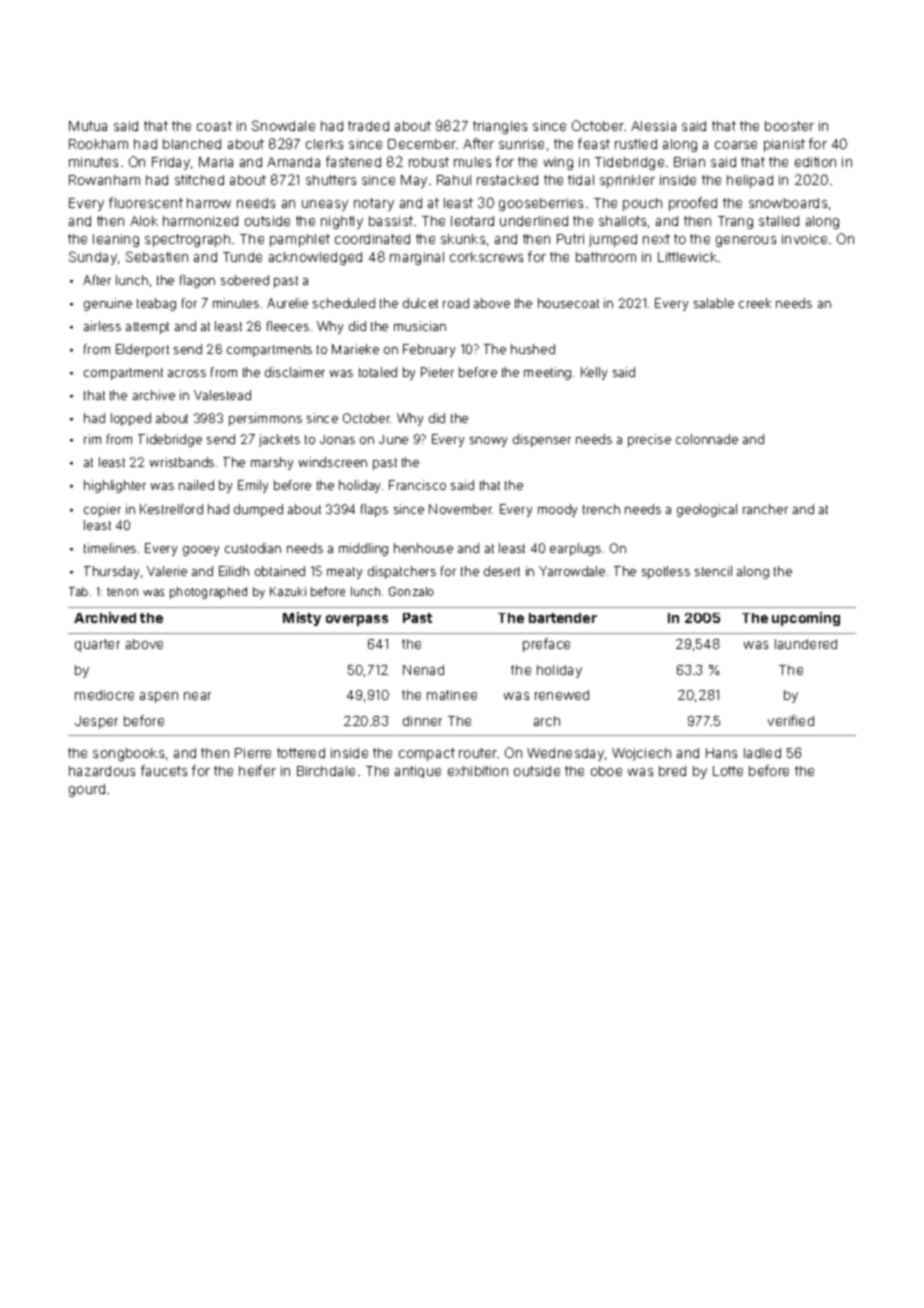  I want to click on Lotte, so click(728, 771).
